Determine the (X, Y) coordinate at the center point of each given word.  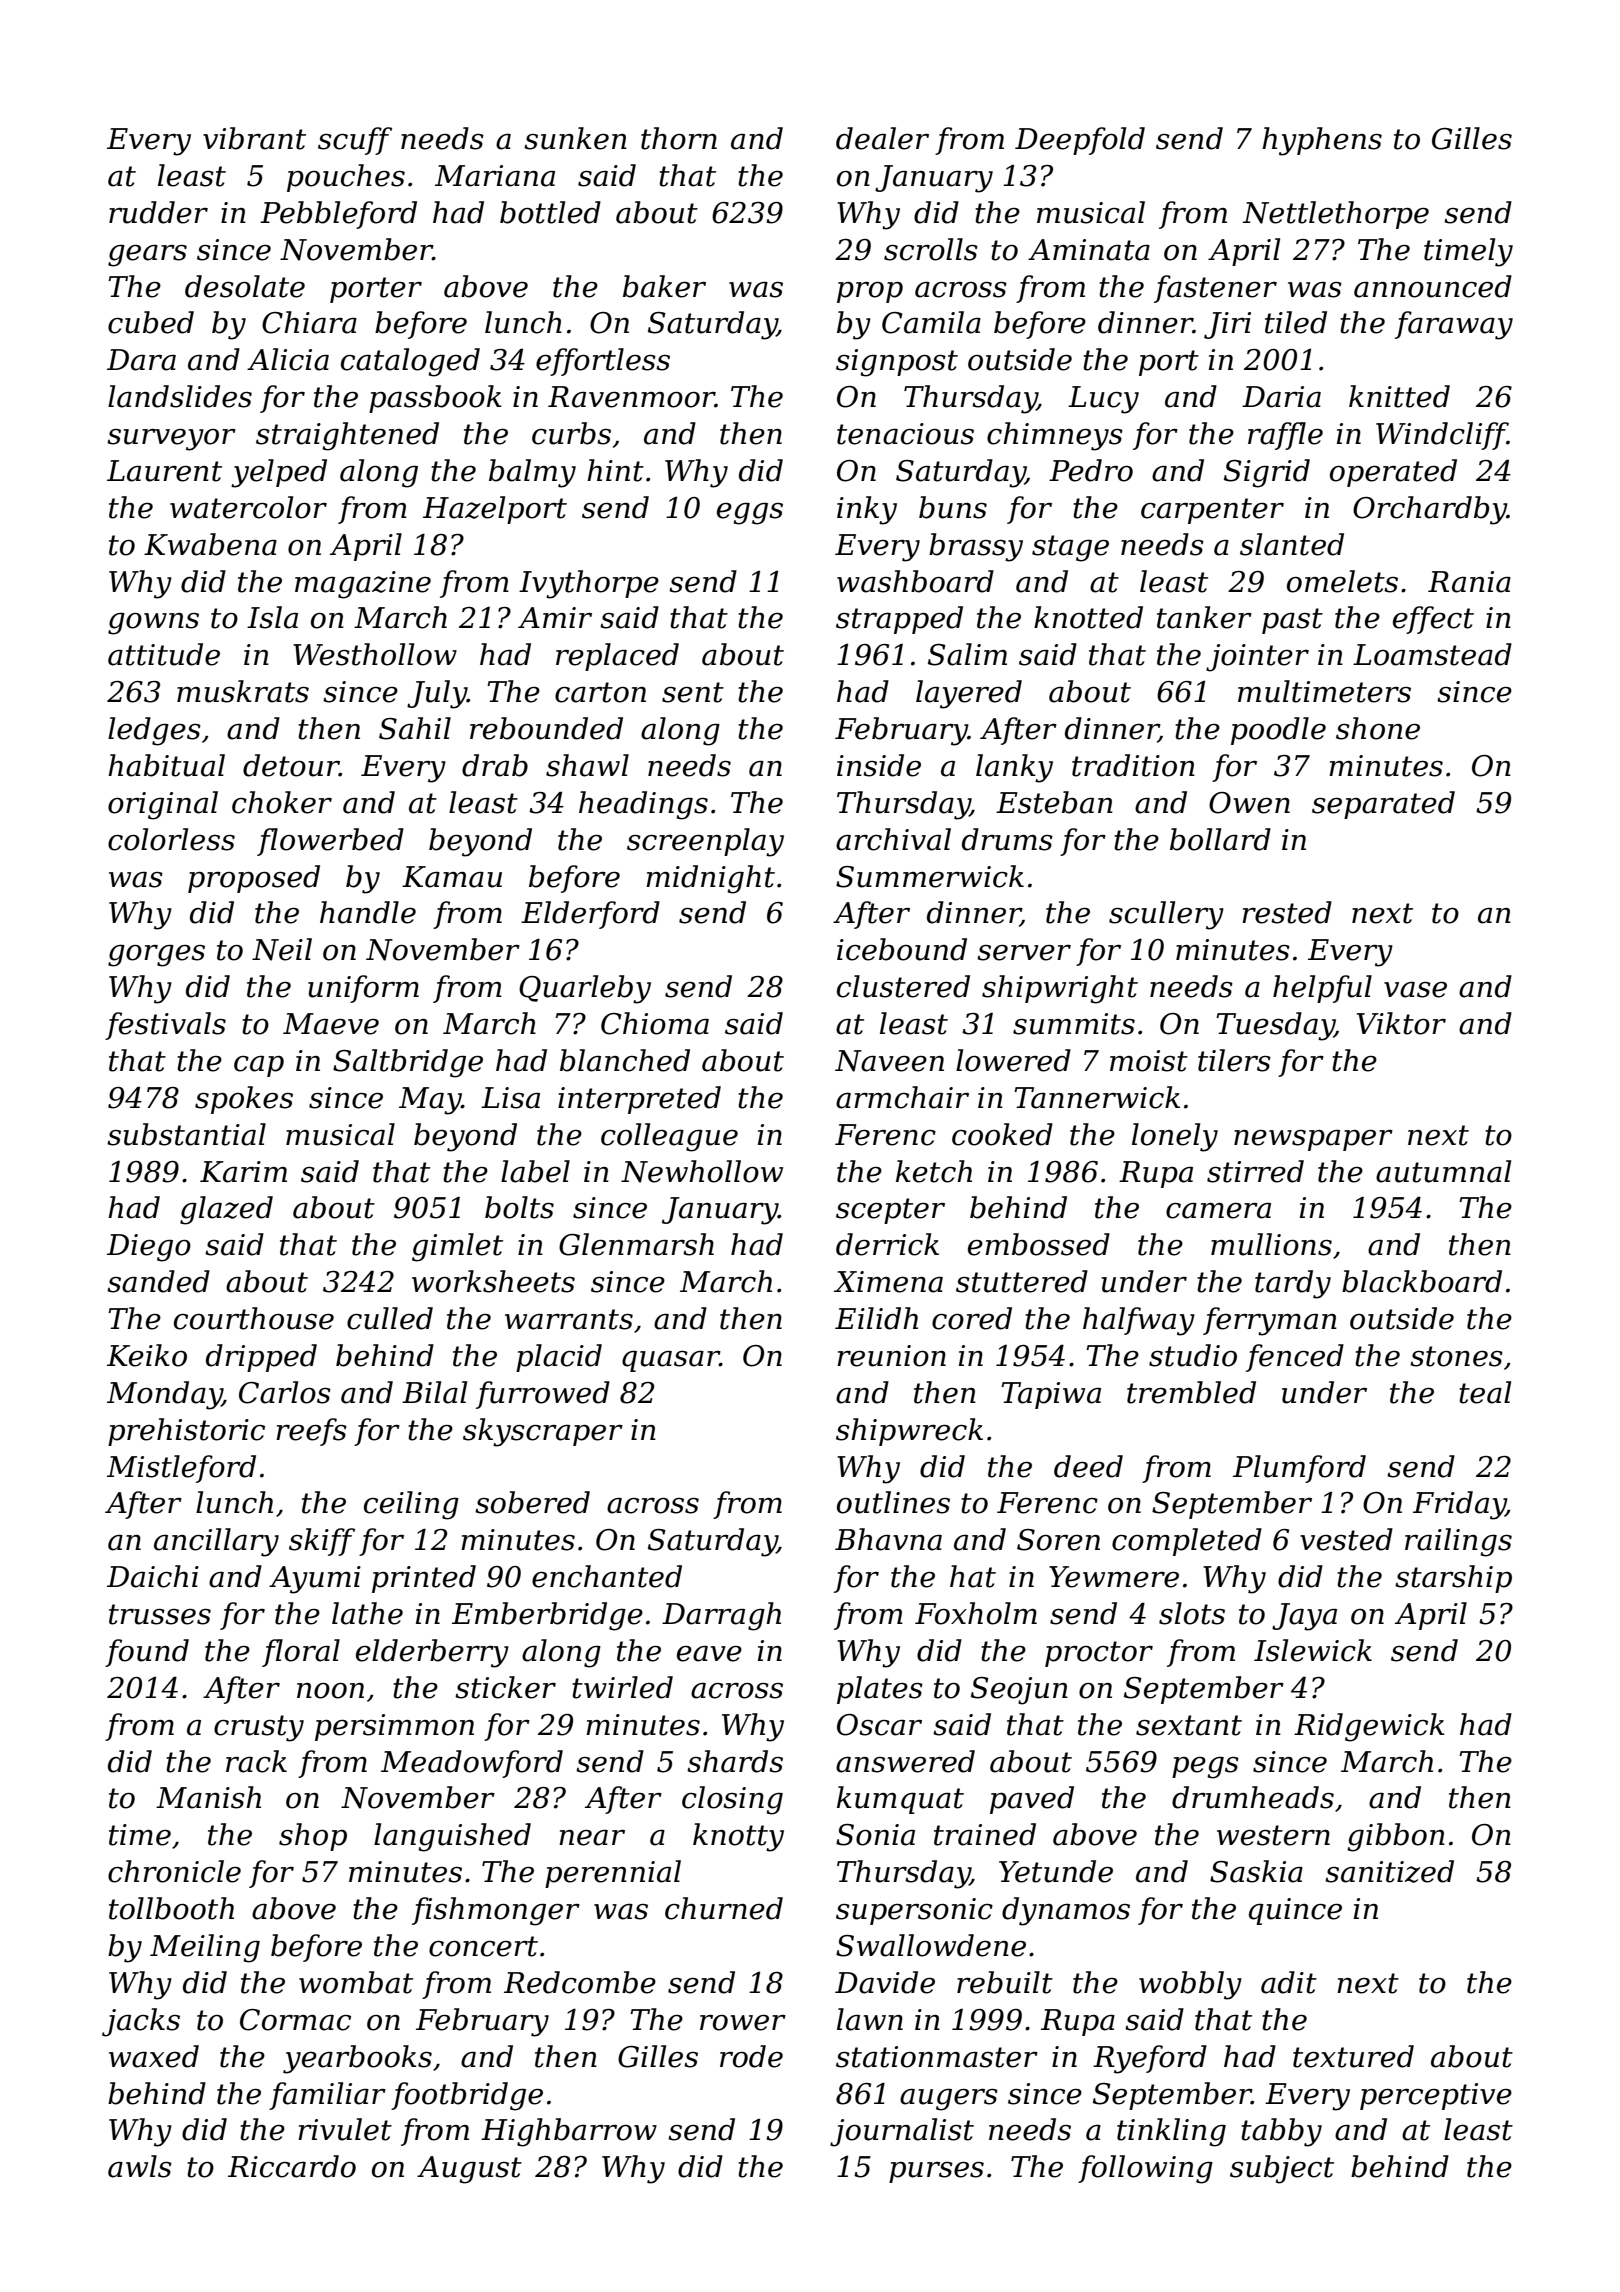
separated (1383, 805)
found (147, 1653)
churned (724, 1908)
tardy (1293, 1284)
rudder (158, 212)
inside (879, 765)
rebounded (546, 728)
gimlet (457, 1247)
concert (483, 1946)
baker (664, 286)
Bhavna (888, 1539)
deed (1088, 1466)
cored (972, 1318)
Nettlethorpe (1335, 215)
